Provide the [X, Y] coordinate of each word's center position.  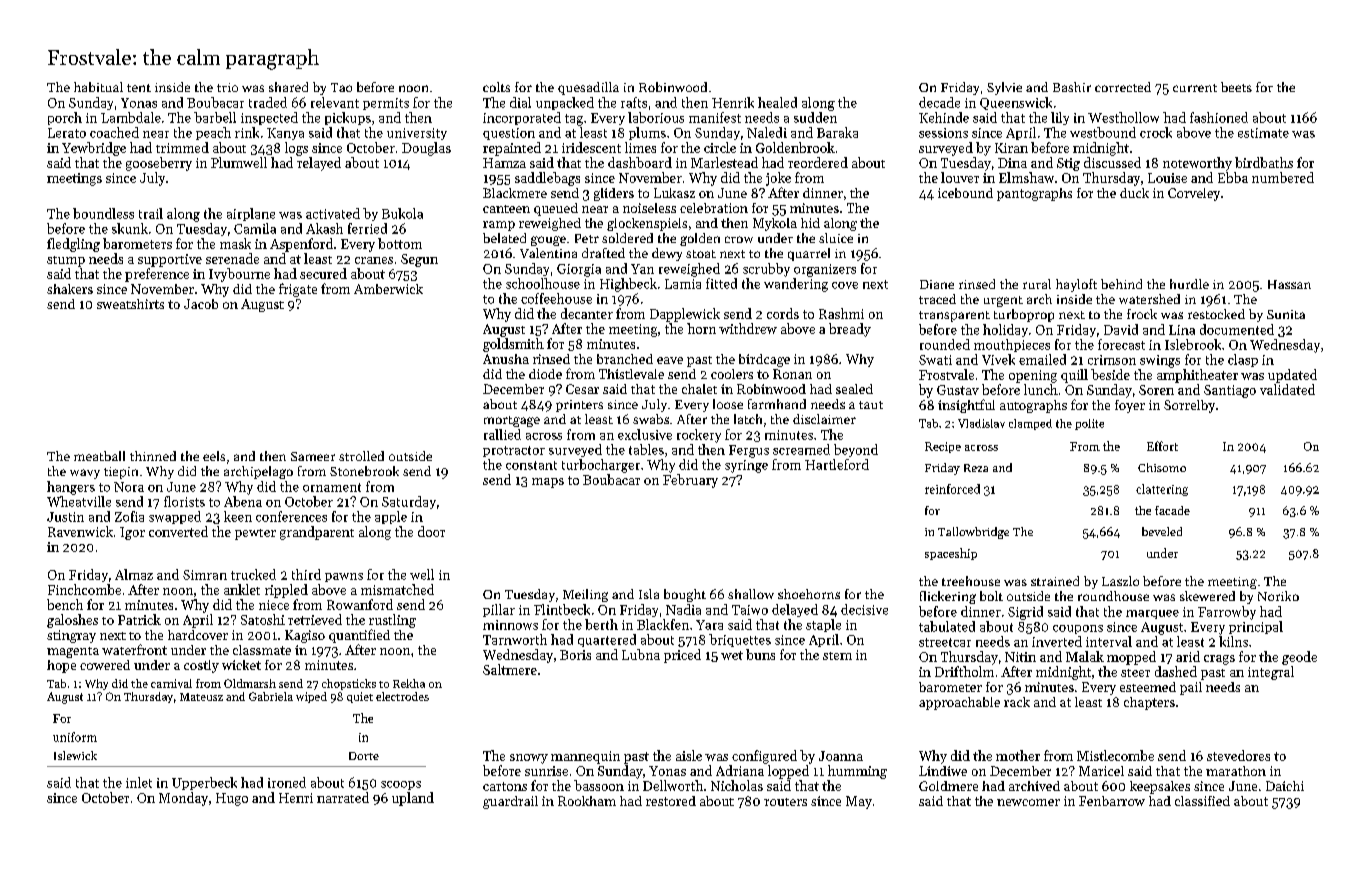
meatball [99, 456]
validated [1287, 389]
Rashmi [841, 313]
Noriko [1278, 596]
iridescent [591, 147]
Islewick [75, 755]
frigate [298, 290]
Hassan [1289, 284]
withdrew [748, 328]
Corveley [1194, 194]
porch [65, 118]
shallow [751, 594]
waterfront [134, 649]
